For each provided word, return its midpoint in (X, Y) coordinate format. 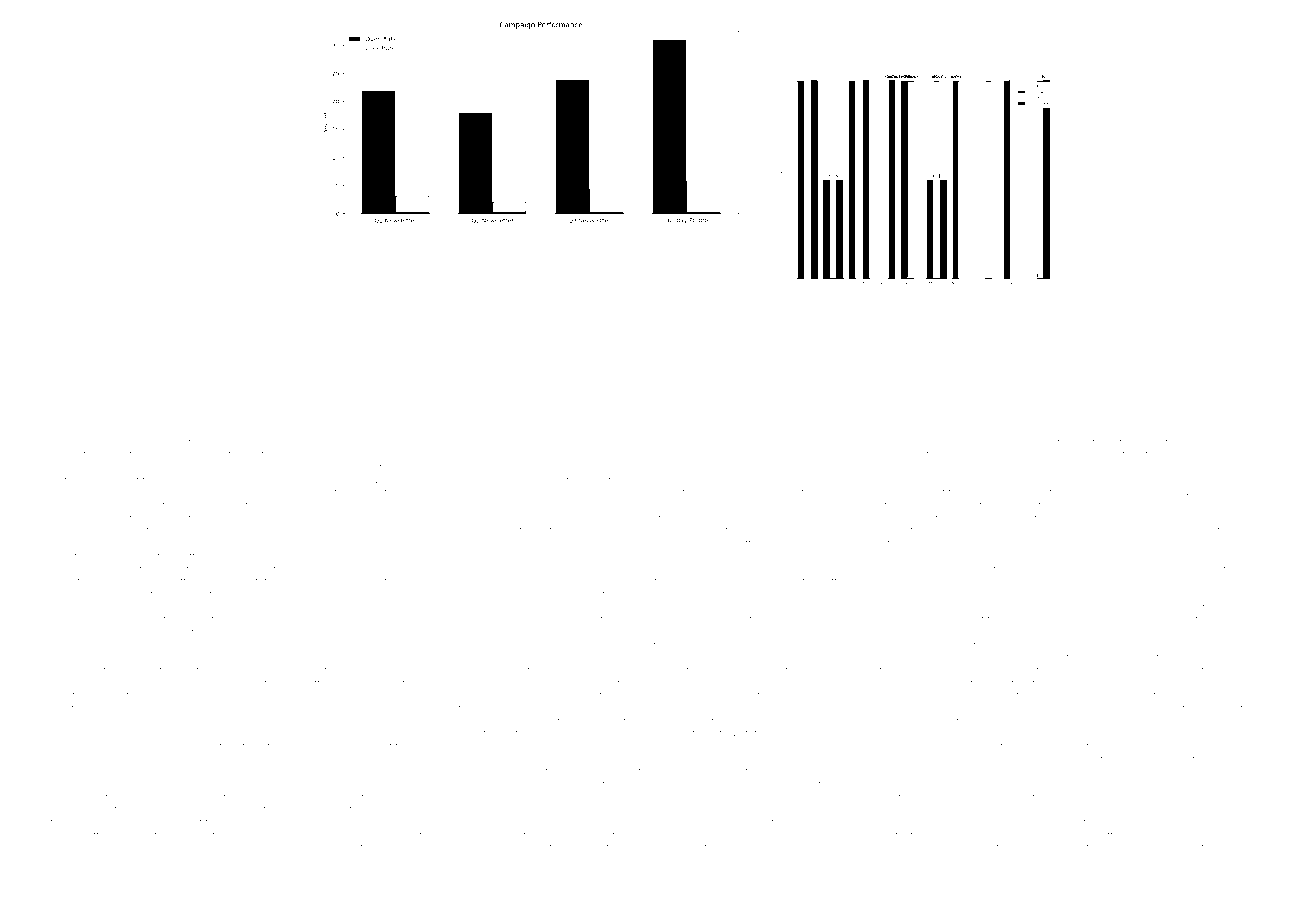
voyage (228, 470)
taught (181, 850)
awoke (1190, 506)
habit (1185, 848)
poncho (543, 481)
